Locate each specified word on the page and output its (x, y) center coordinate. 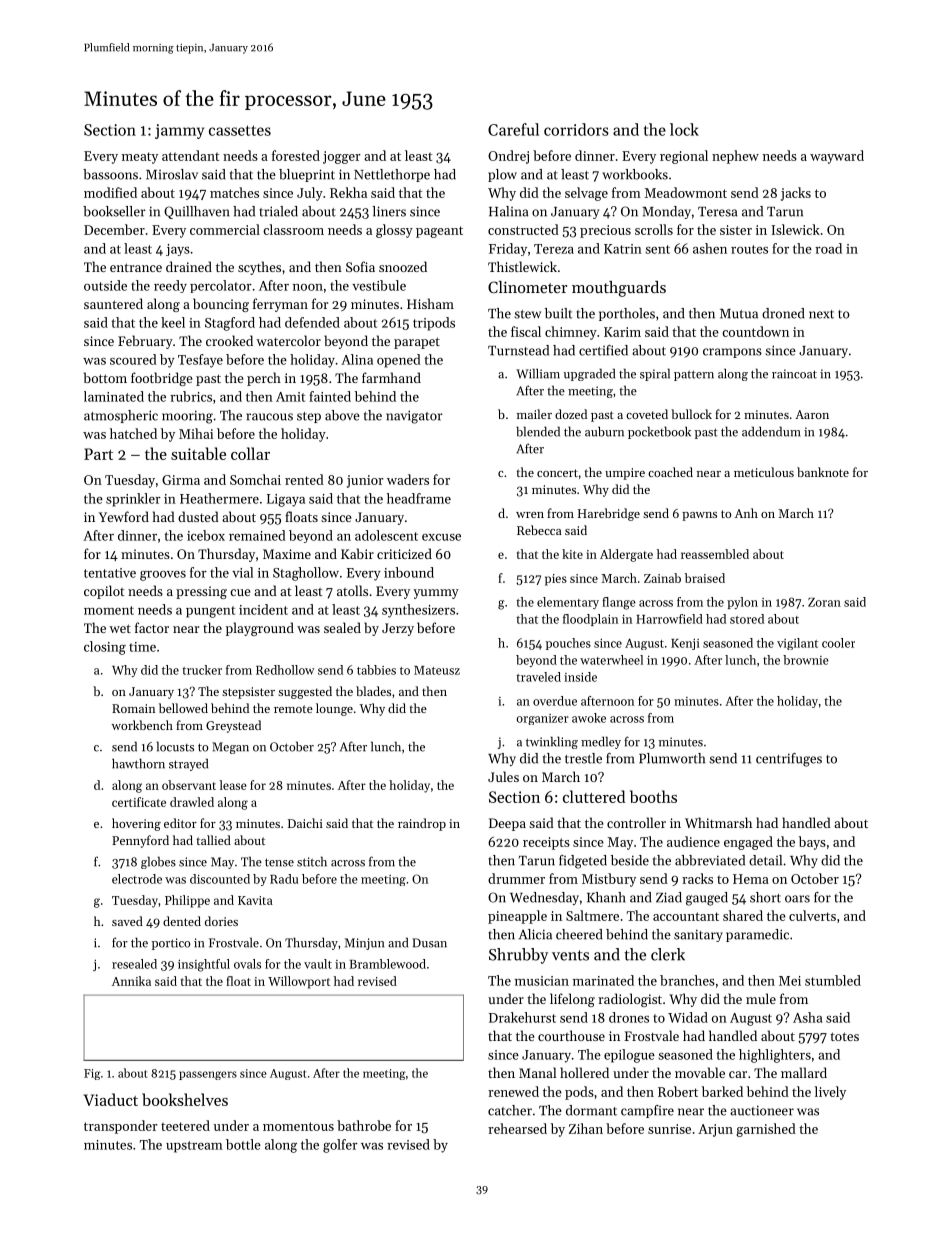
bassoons (110, 174)
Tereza (554, 249)
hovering (136, 824)
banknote (823, 472)
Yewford (124, 516)
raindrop (422, 824)
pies (556, 580)
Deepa (507, 824)
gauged (707, 899)
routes (749, 249)
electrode (137, 879)
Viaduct (110, 1099)
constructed (523, 229)
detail (765, 860)
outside (105, 285)
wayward (837, 157)
